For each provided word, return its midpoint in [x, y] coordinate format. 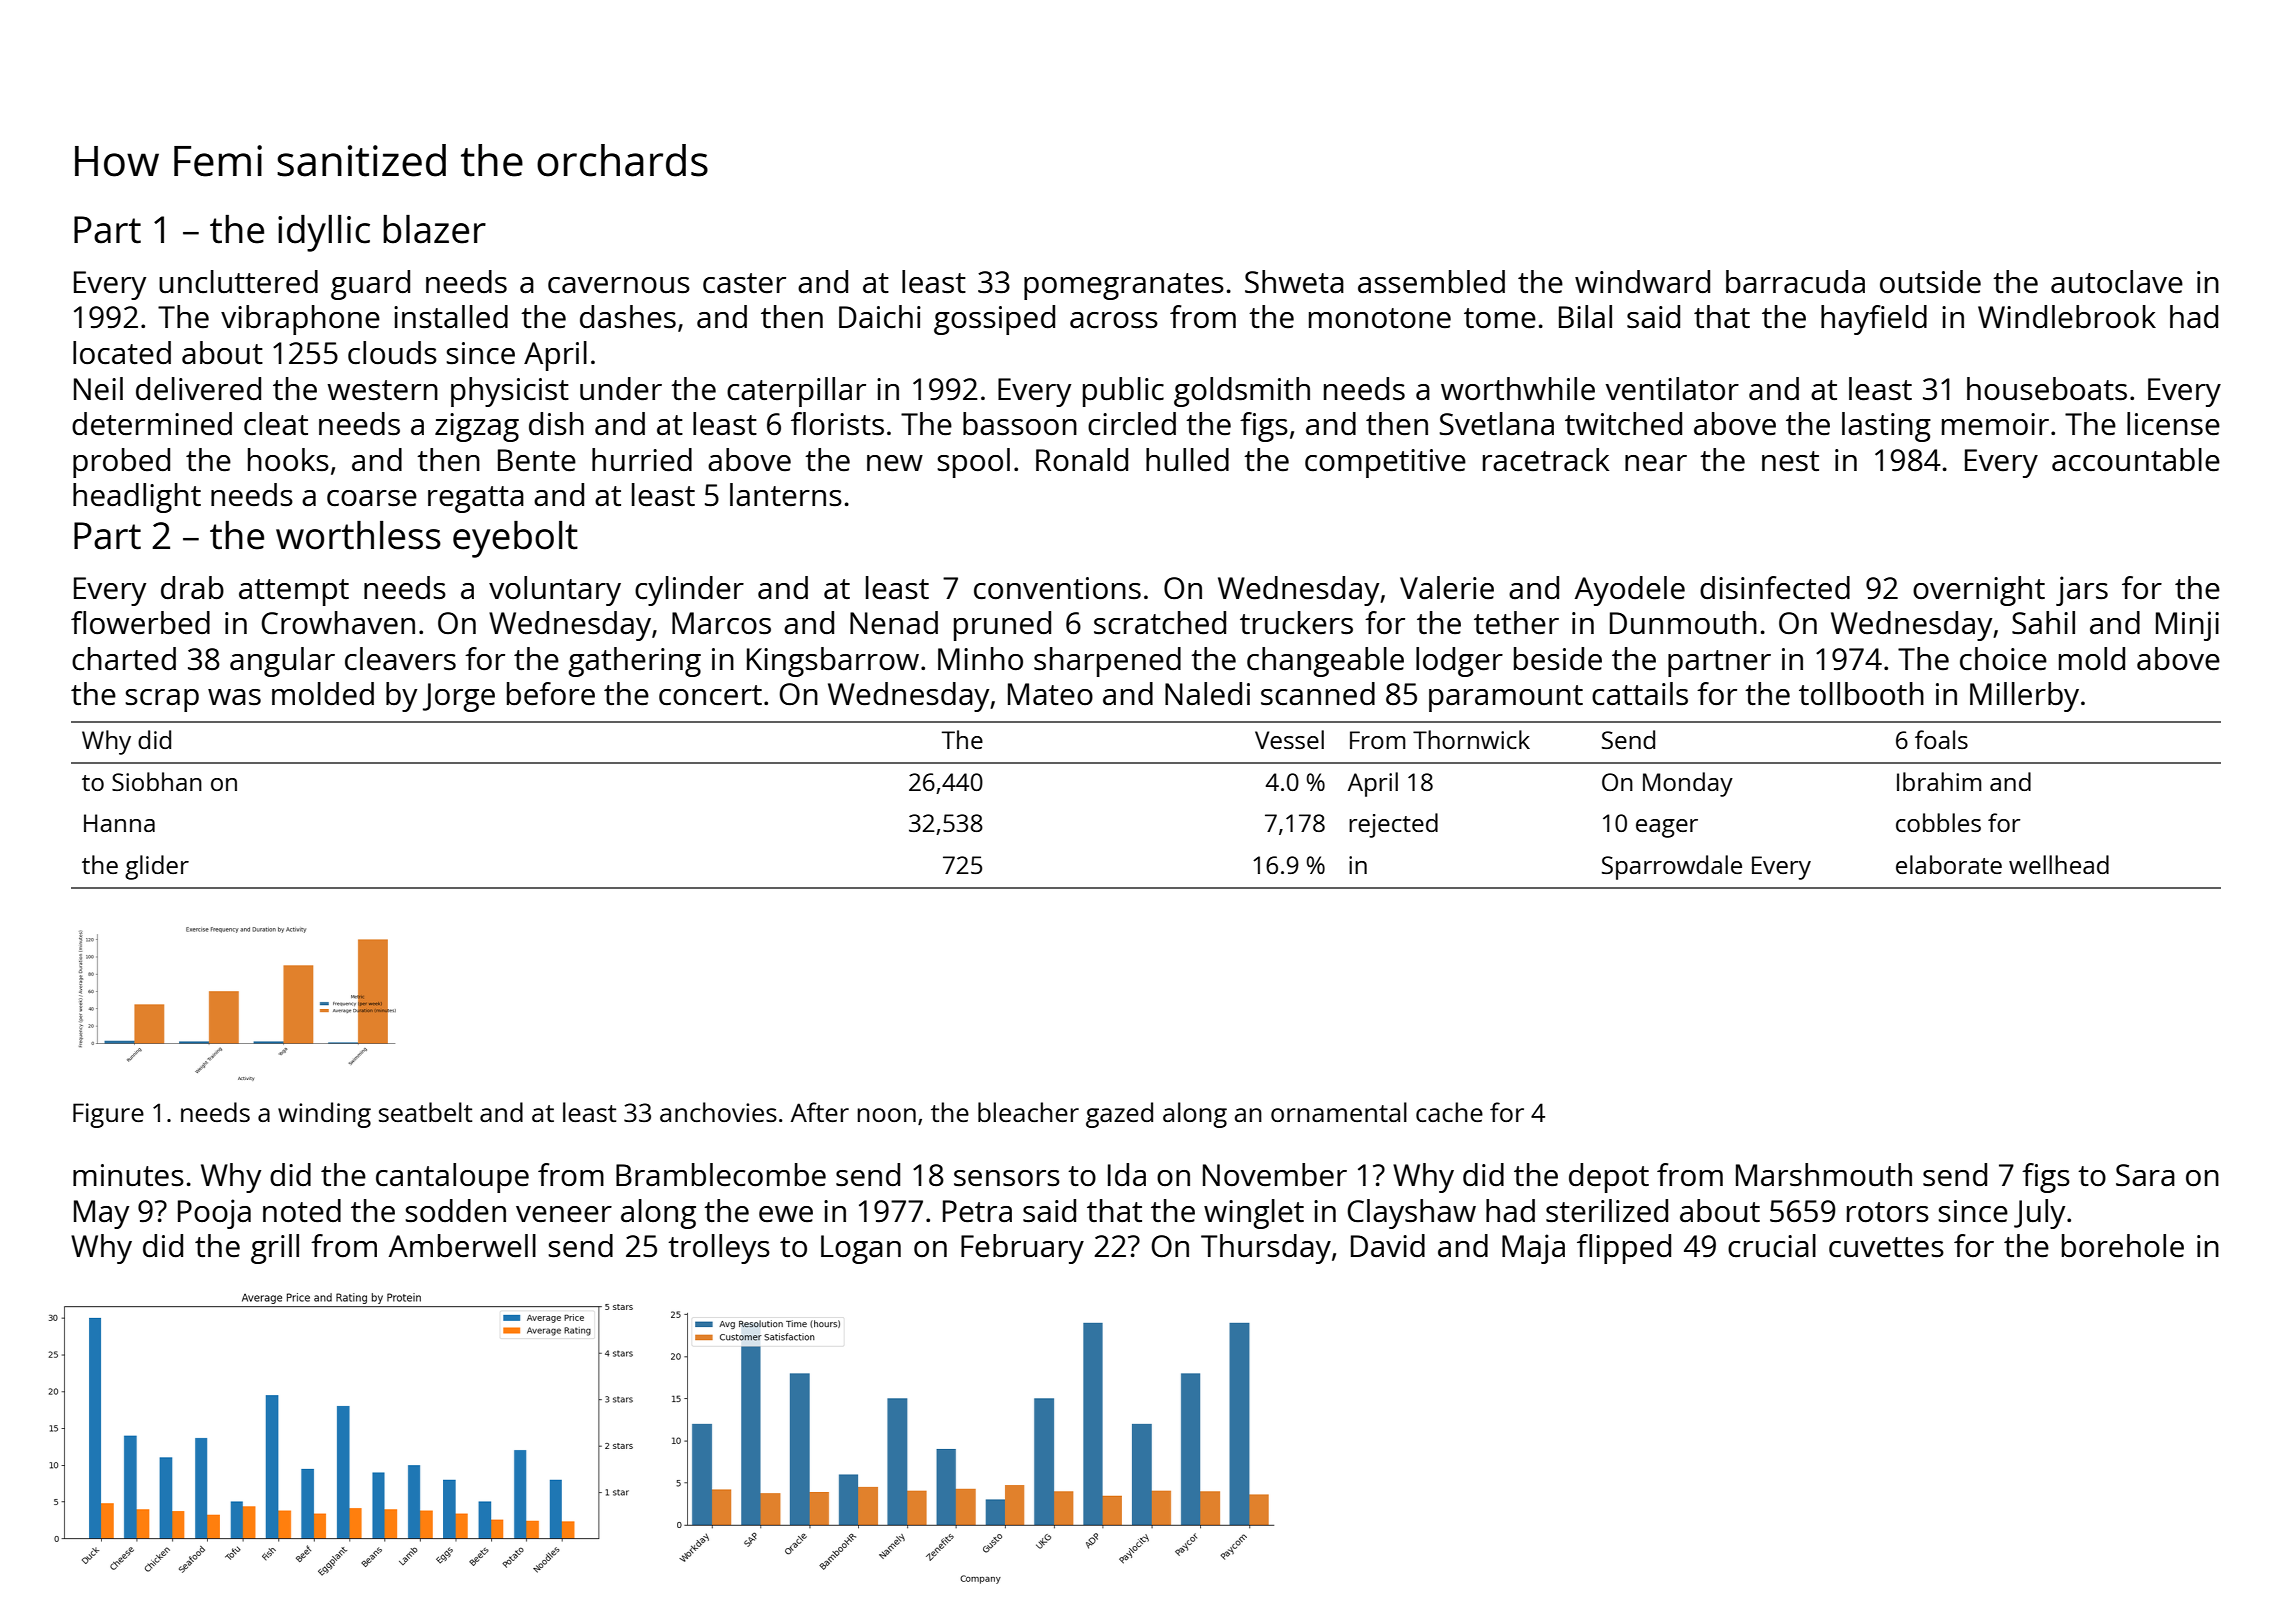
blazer [434, 229]
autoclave [2117, 282]
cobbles [1938, 822]
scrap [162, 700]
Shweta [1294, 282]
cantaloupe [452, 1178]
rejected [1393, 825]
